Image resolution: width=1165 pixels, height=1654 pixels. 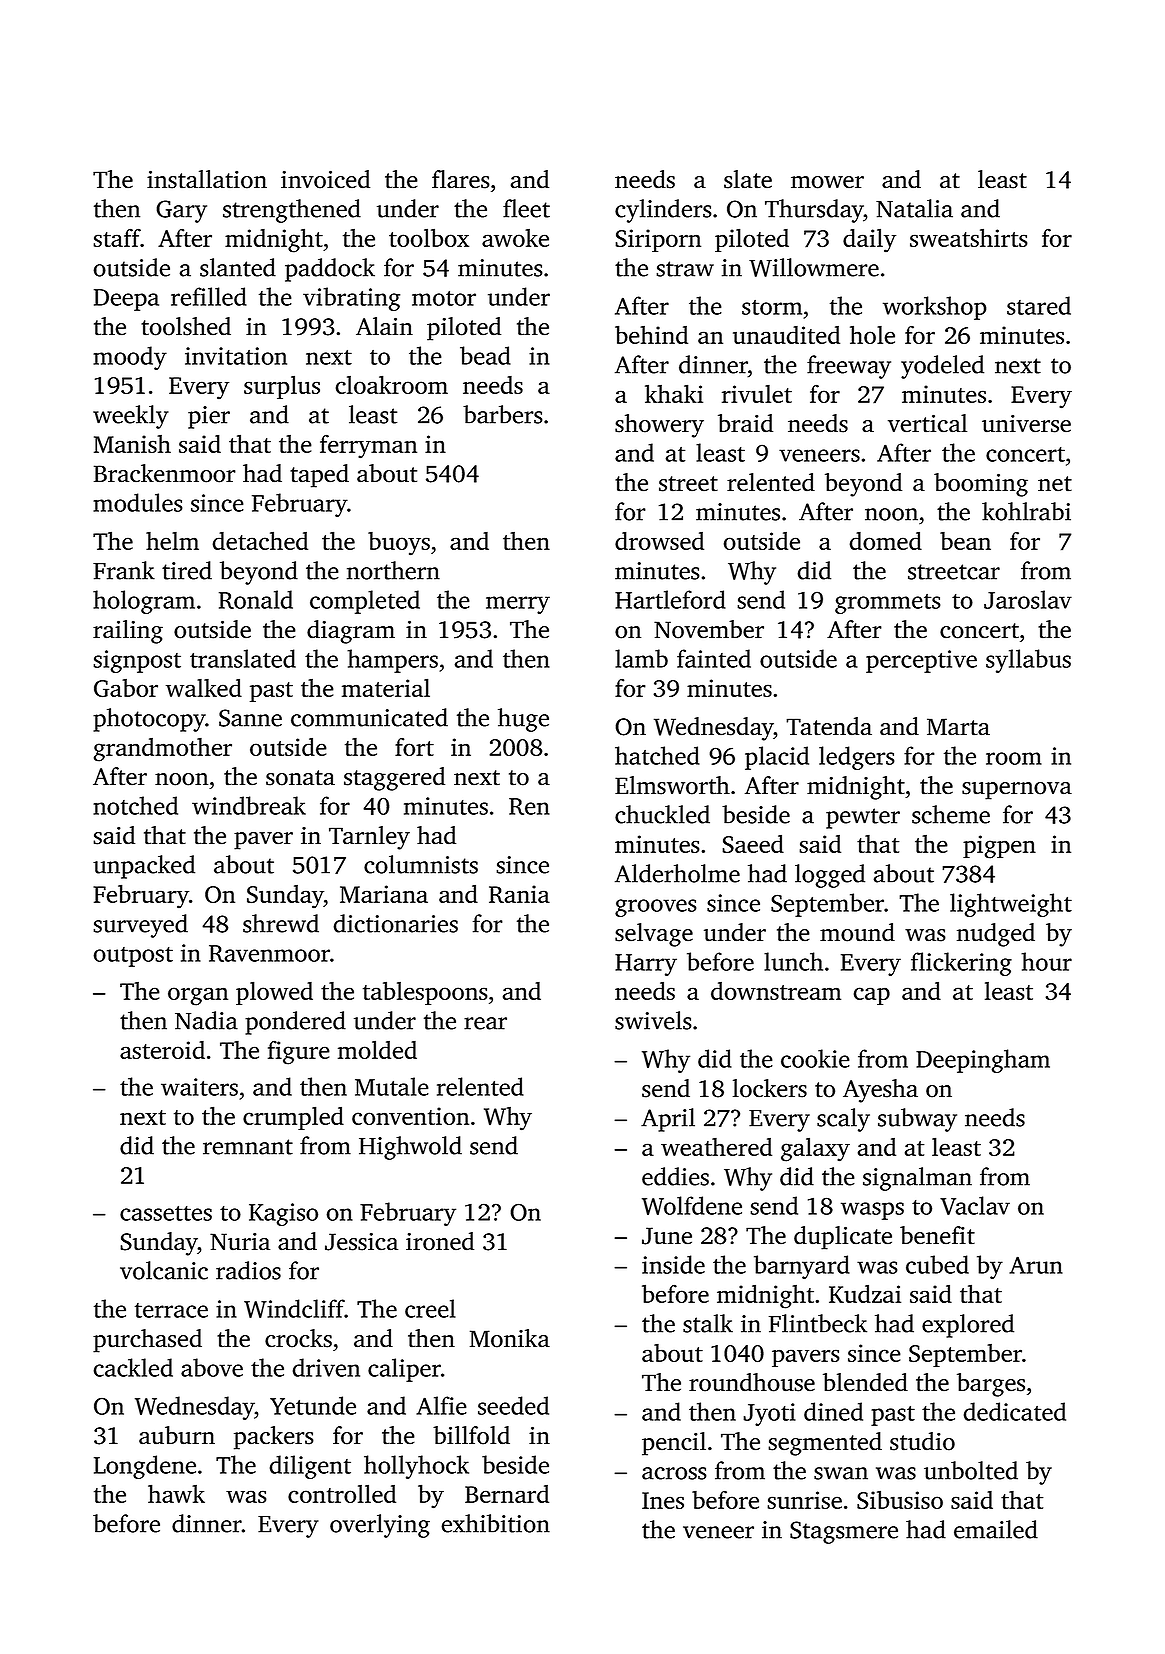 I want to click on driven, so click(x=326, y=1367).
